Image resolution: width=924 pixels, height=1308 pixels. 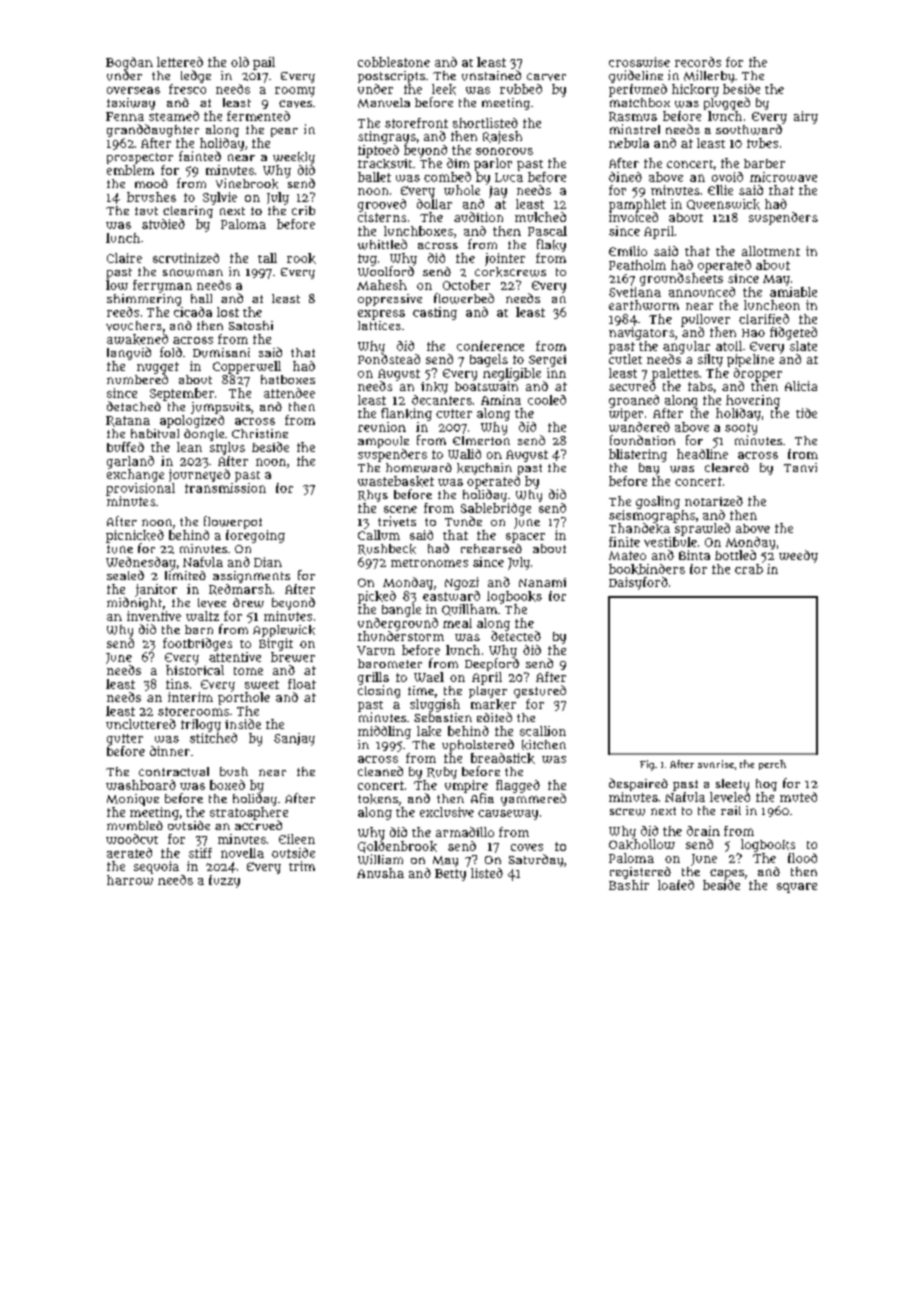 What do you see at coordinates (735, 555) in the document?
I see `bottled` at bounding box center [735, 555].
